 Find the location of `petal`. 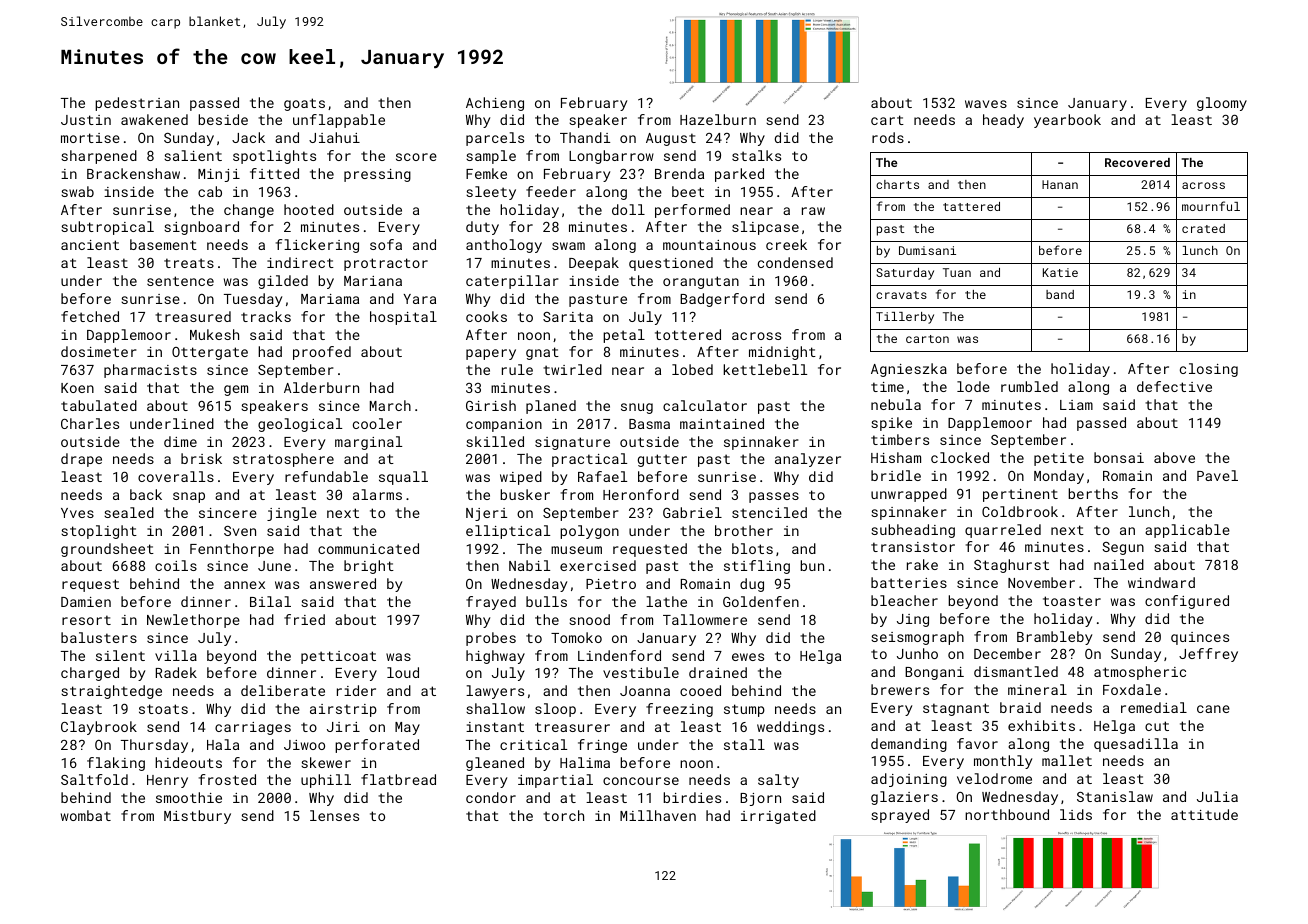

petal is located at coordinates (624, 336).
